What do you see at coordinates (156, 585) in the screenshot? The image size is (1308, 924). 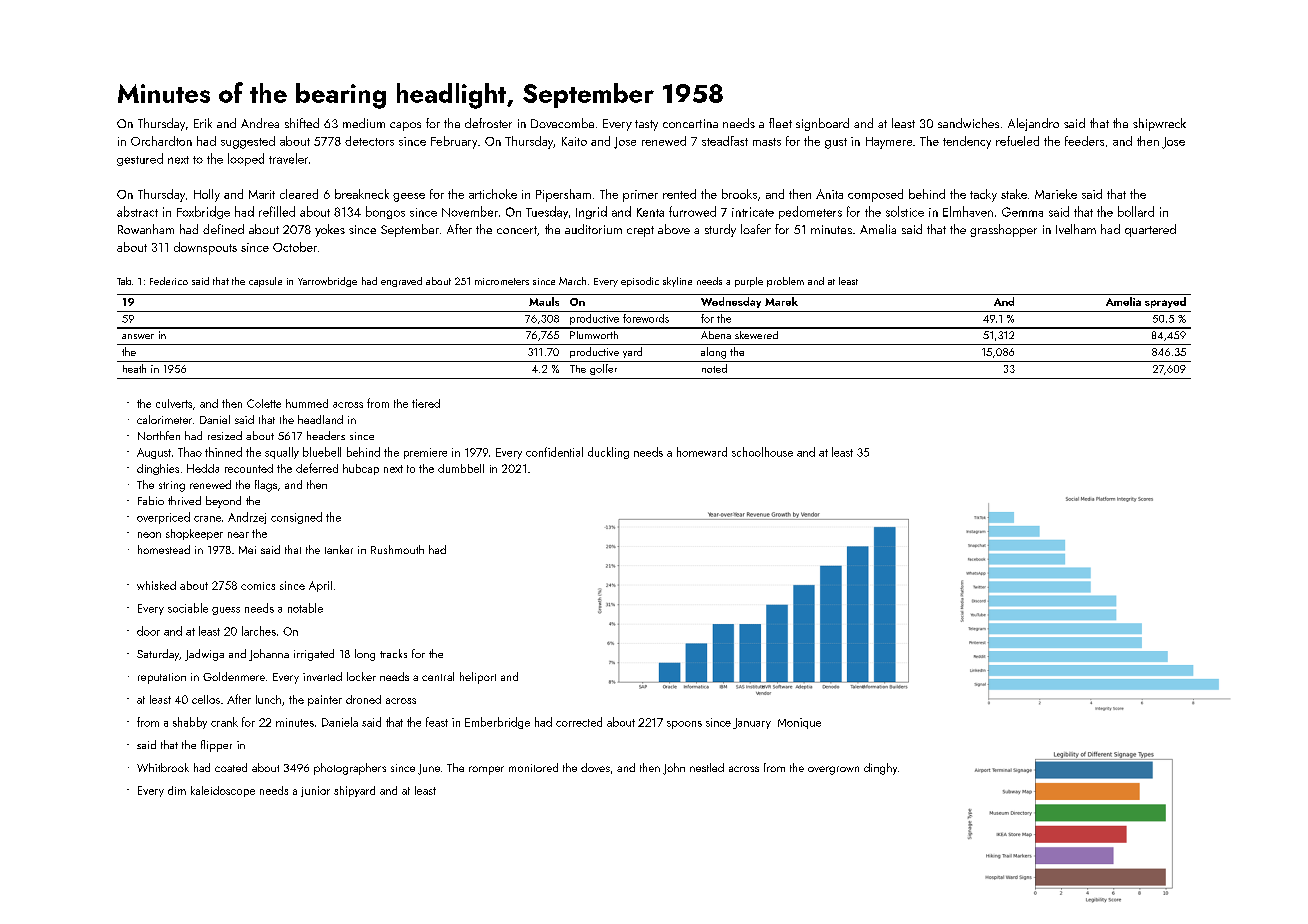 I see `whisked` at bounding box center [156, 585].
